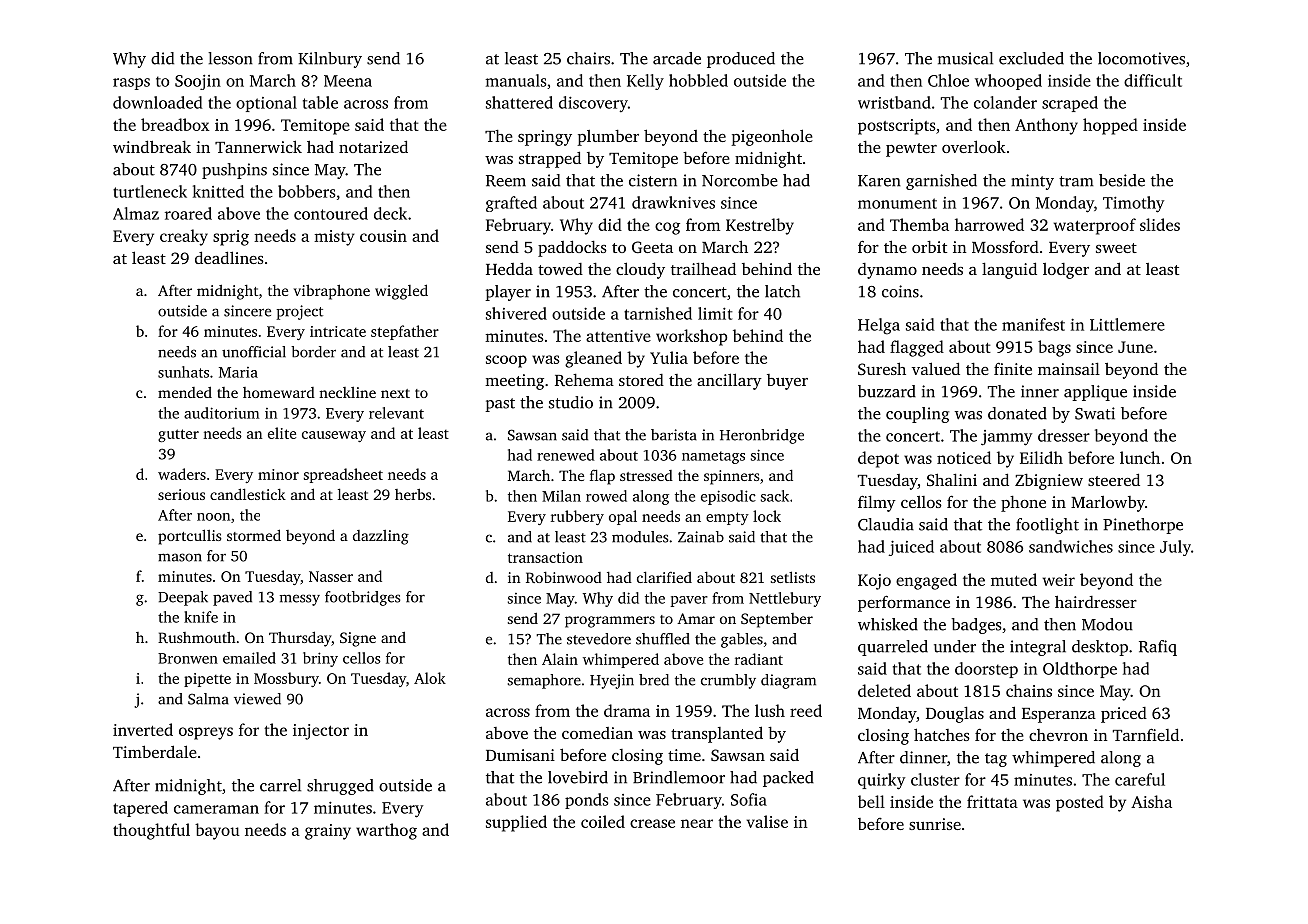 This page has height=924, width=1308. Describe the element at coordinates (230, 58) in the page. I see `lesson` at that location.
